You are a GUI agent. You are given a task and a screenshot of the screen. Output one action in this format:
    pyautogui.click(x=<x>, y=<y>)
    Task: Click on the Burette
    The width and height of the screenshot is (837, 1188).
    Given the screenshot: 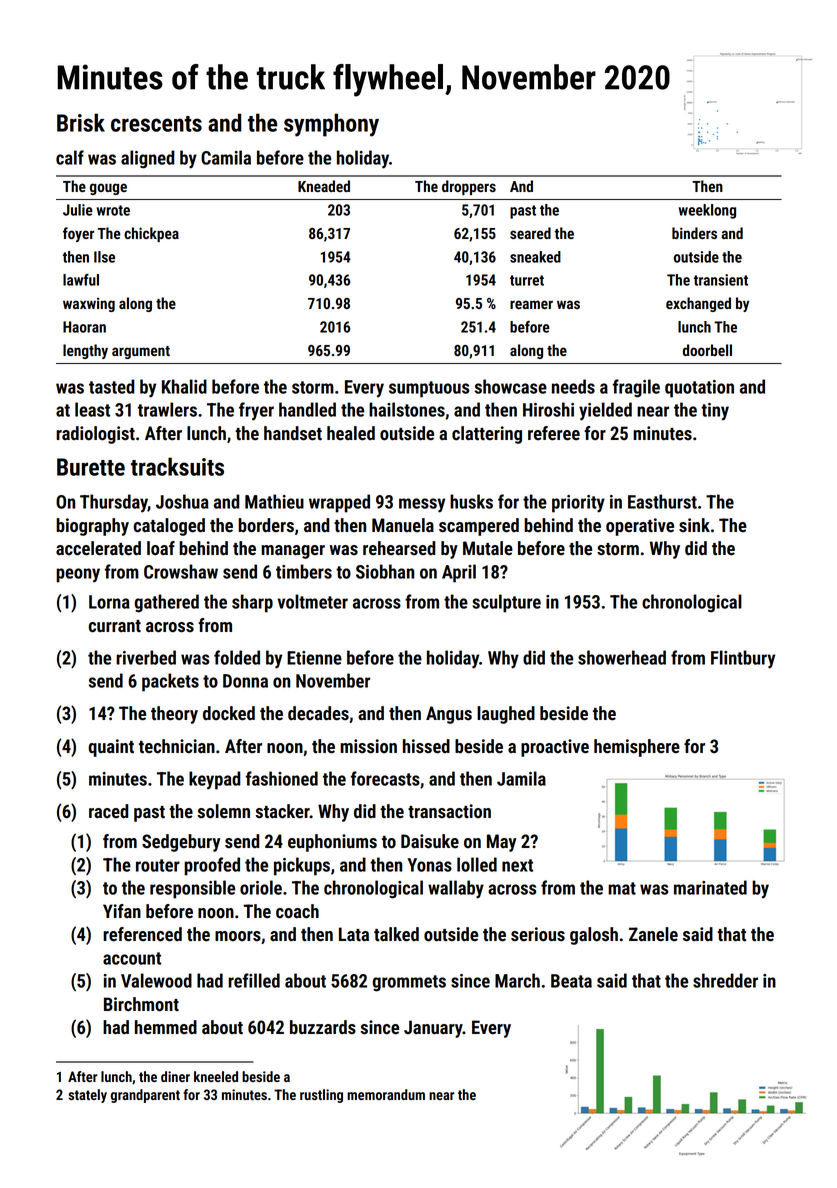 What is the action you would take?
    pyautogui.click(x=91, y=467)
